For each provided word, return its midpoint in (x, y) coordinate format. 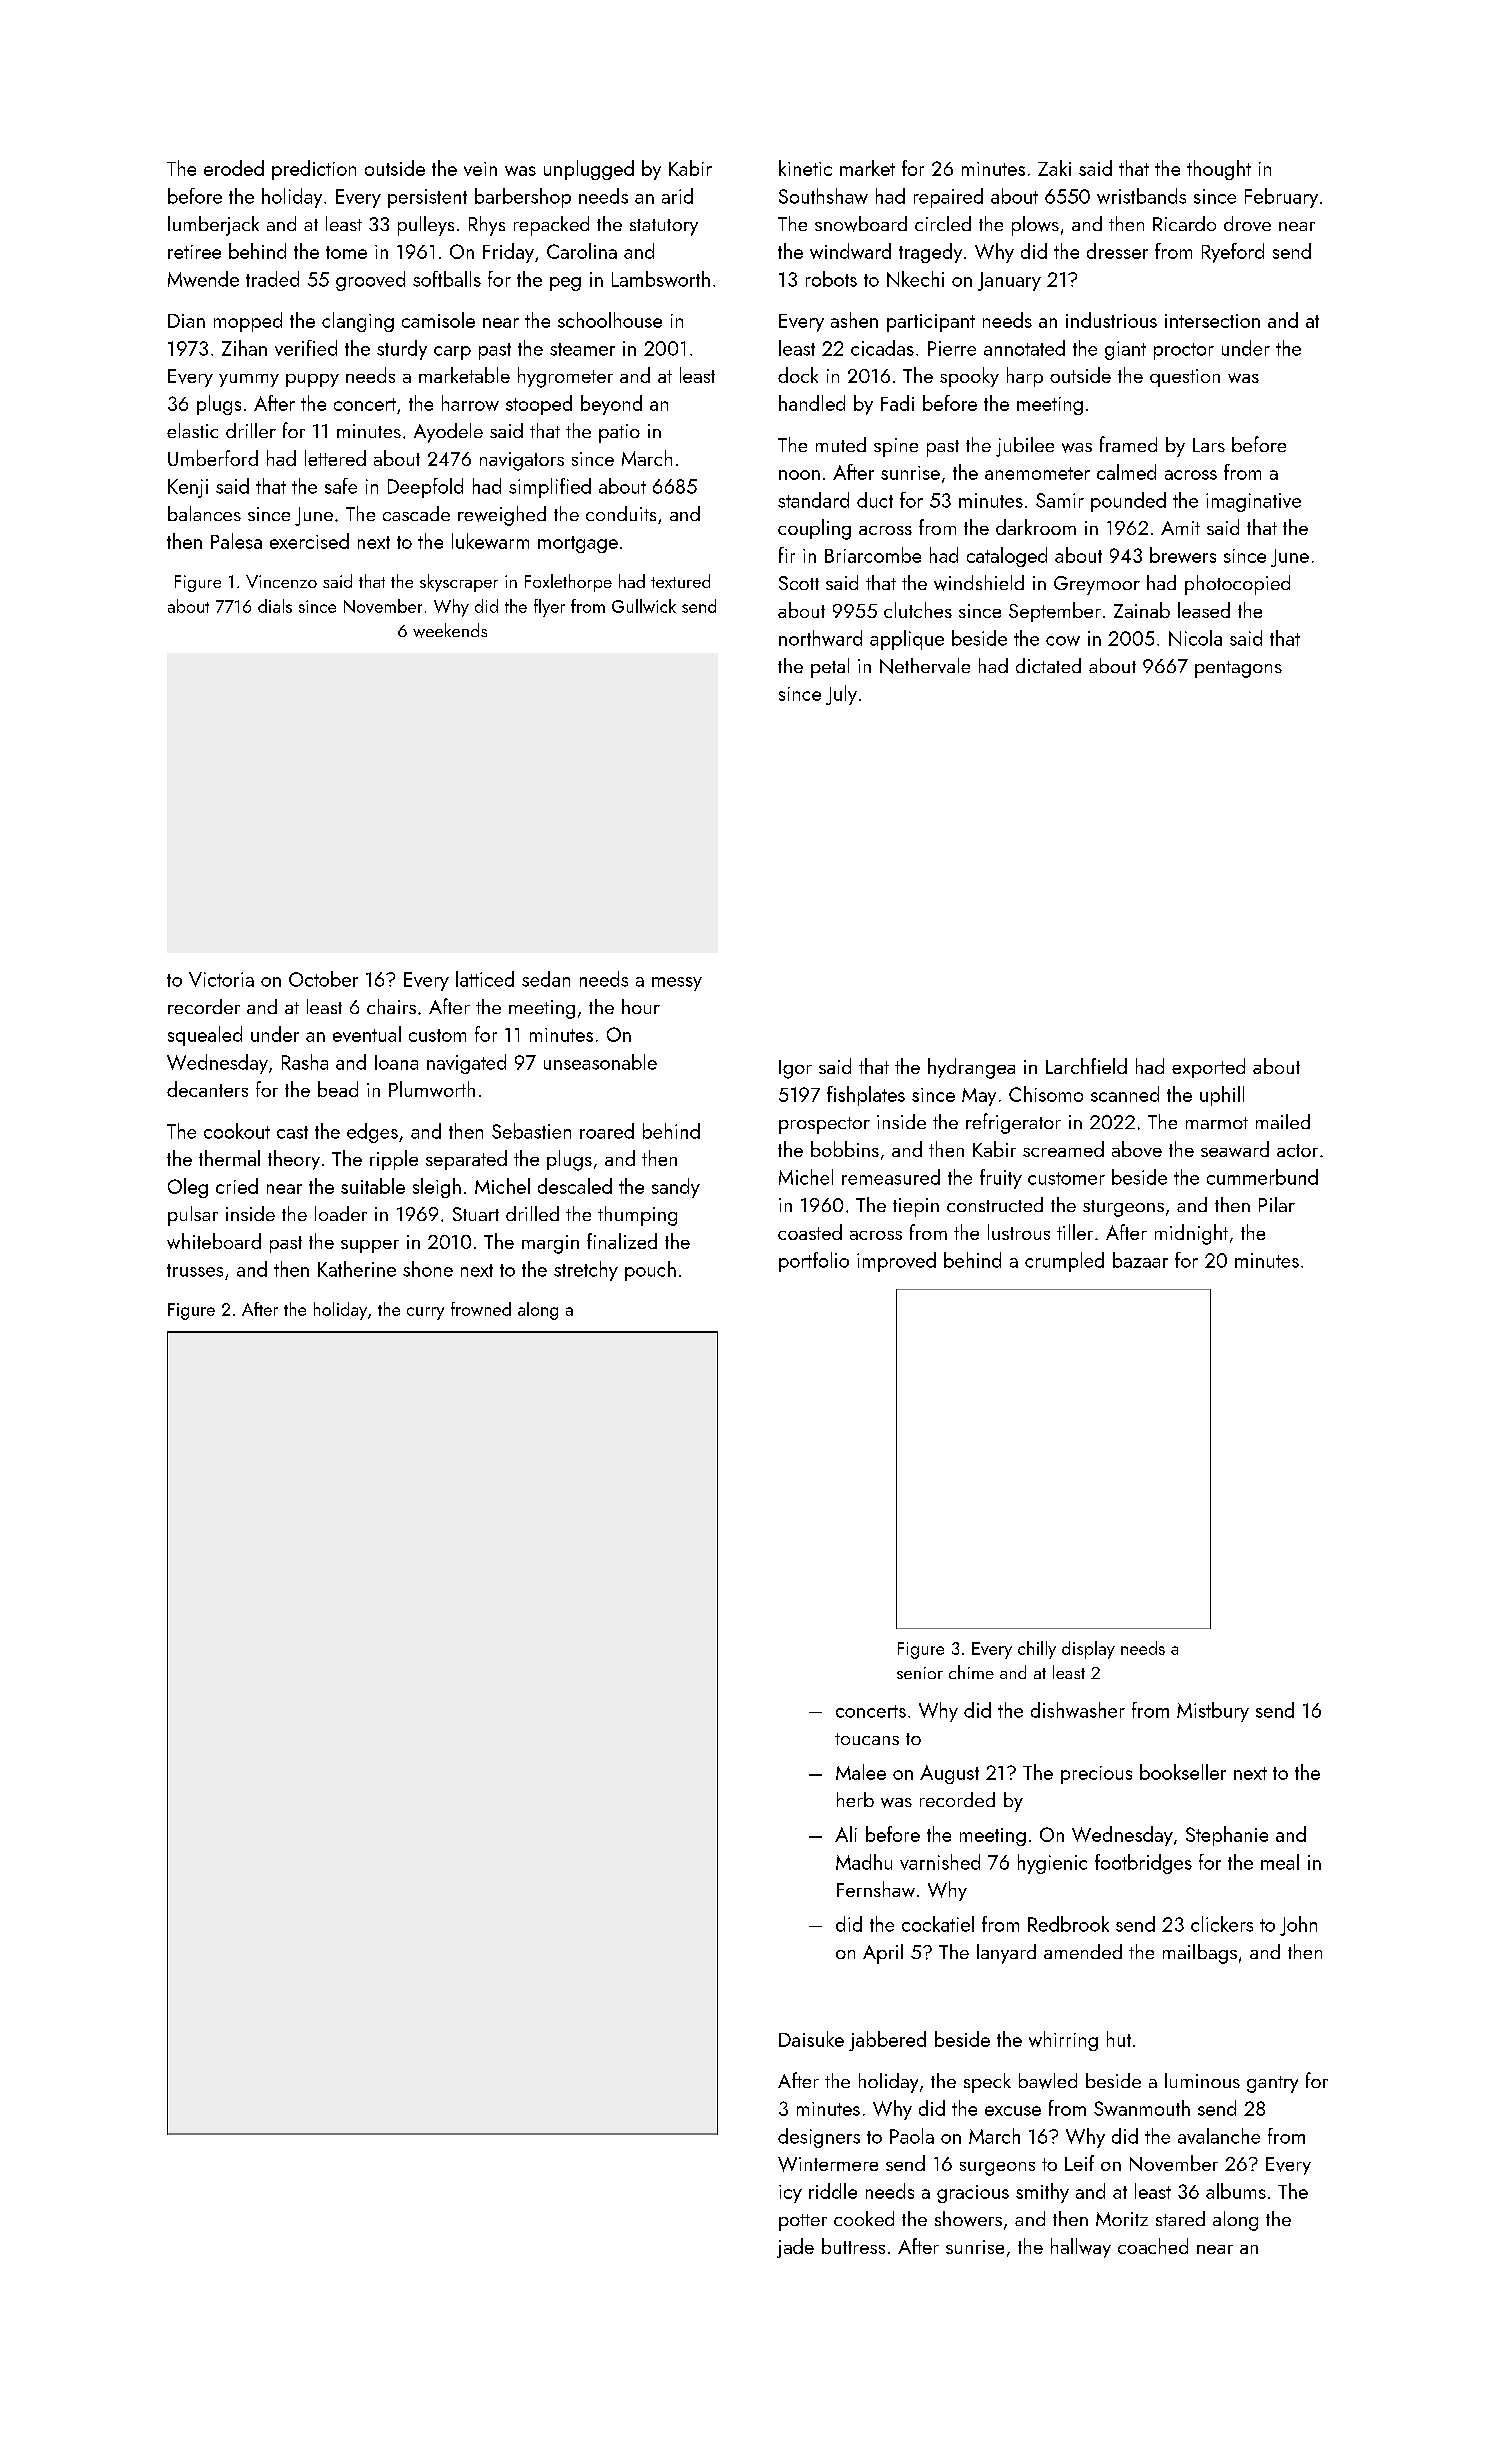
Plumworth (432, 1089)
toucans (867, 1739)
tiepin (916, 1207)
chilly (1037, 1650)
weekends (450, 630)
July (841, 695)
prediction (314, 170)
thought (1219, 170)
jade (795, 2248)
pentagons (1238, 669)
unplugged (589, 170)
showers (968, 2219)
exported (1208, 1068)
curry (425, 1313)
